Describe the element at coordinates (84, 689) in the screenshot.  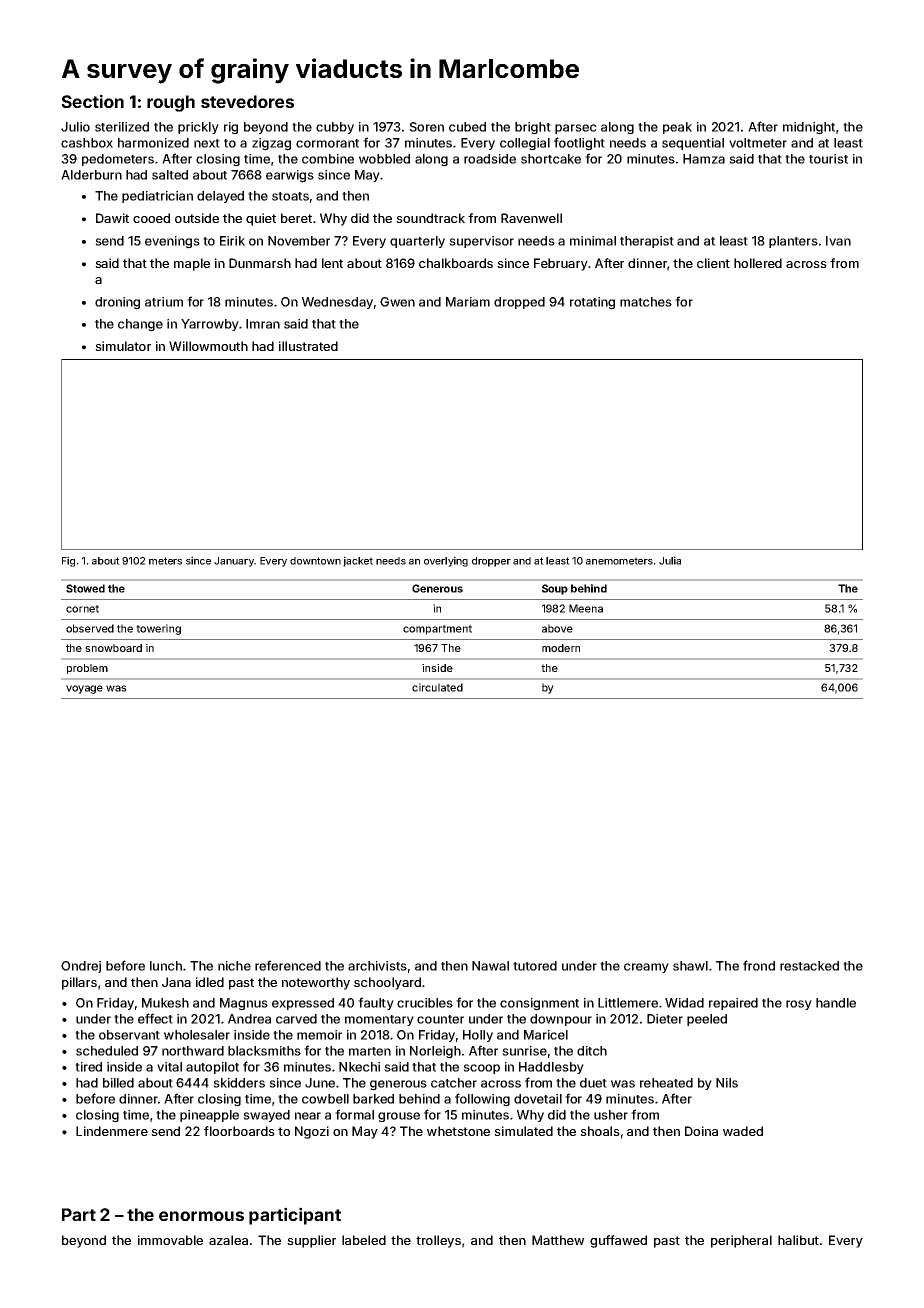
I see `voyage` at that location.
